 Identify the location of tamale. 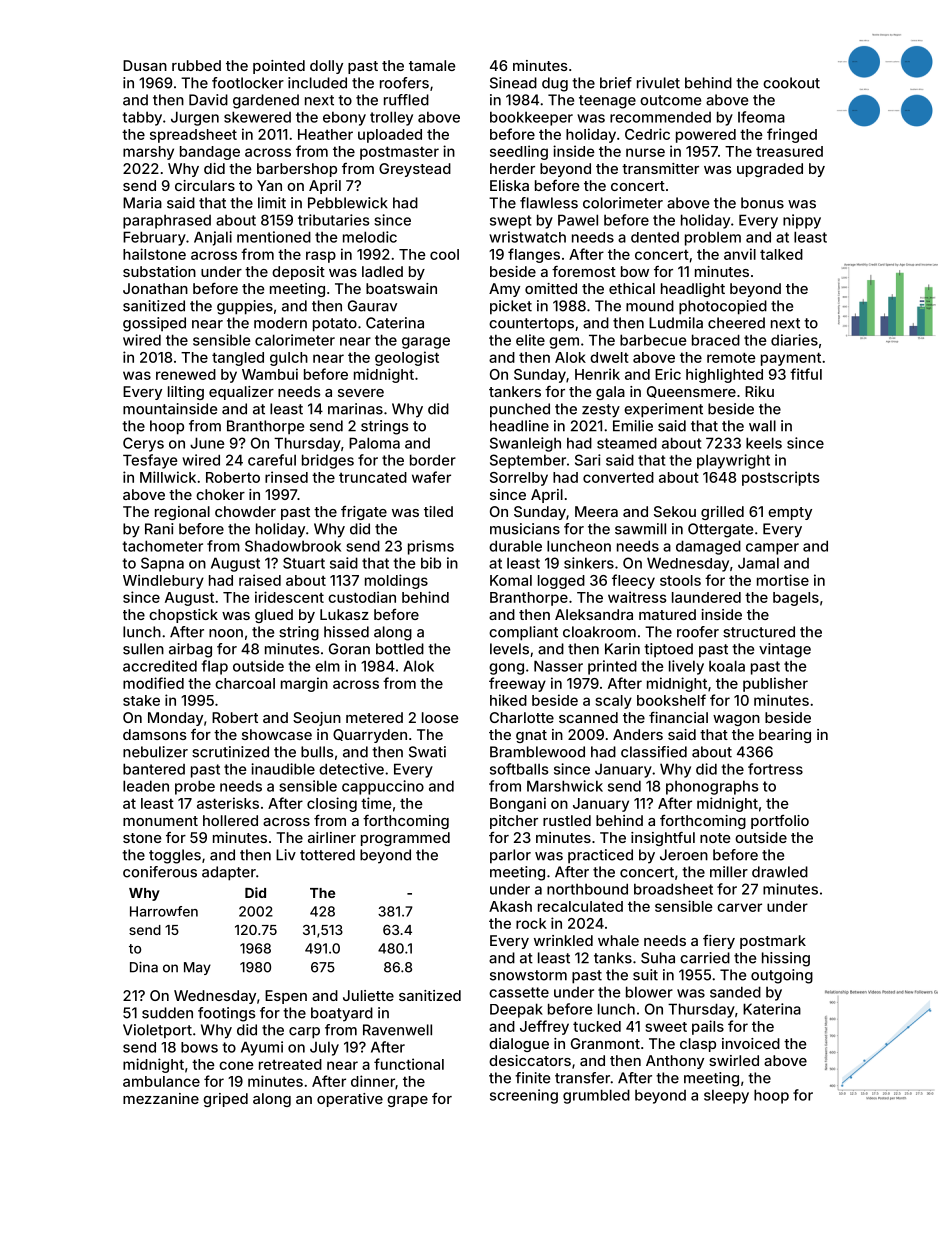
(432, 65).
